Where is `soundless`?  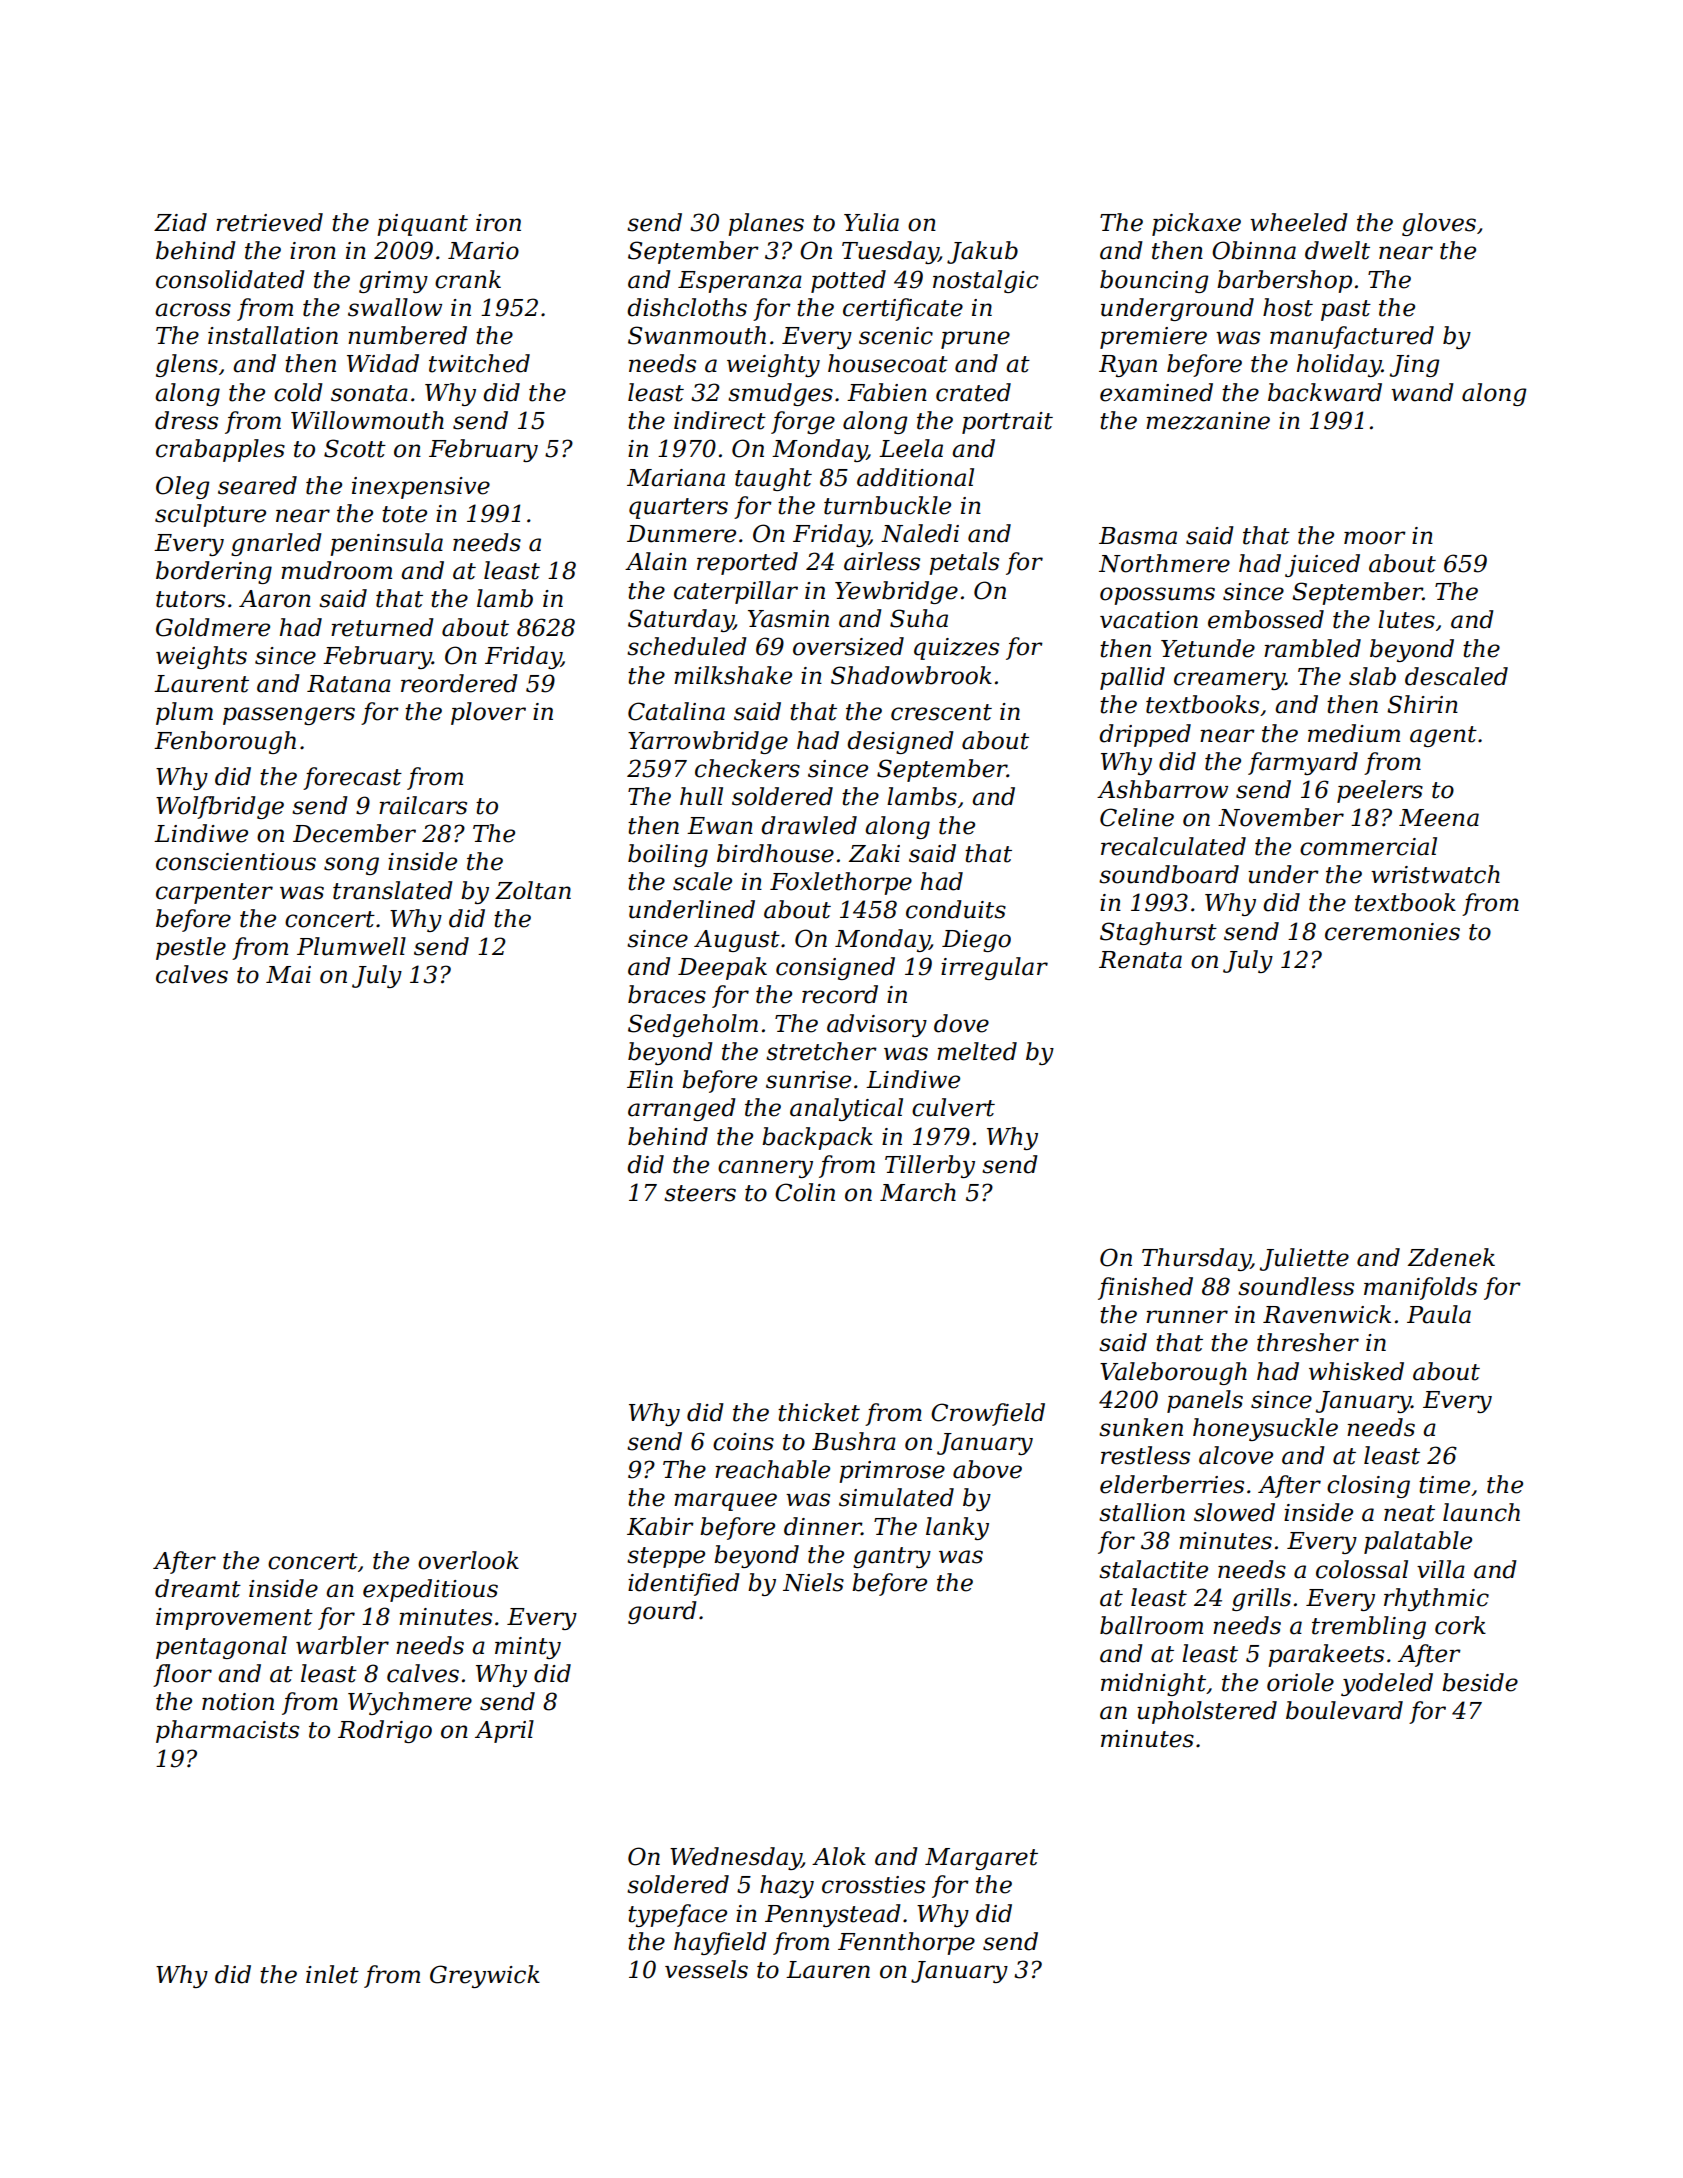
soundless is located at coordinates (1296, 1286).
